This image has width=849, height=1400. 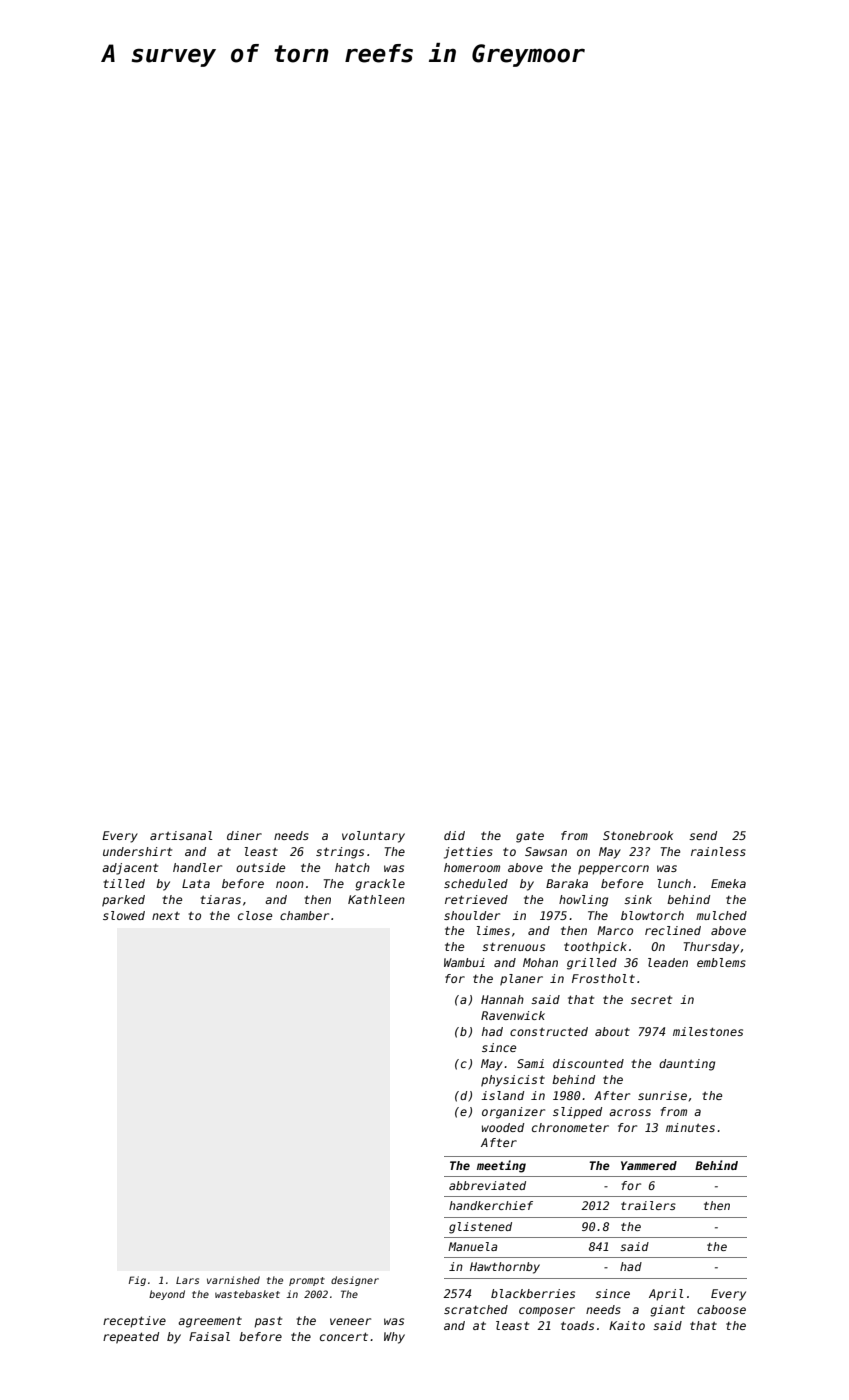 What do you see at coordinates (134, 1322) in the image?
I see `receptive` at bounding box center [134, 1322].
